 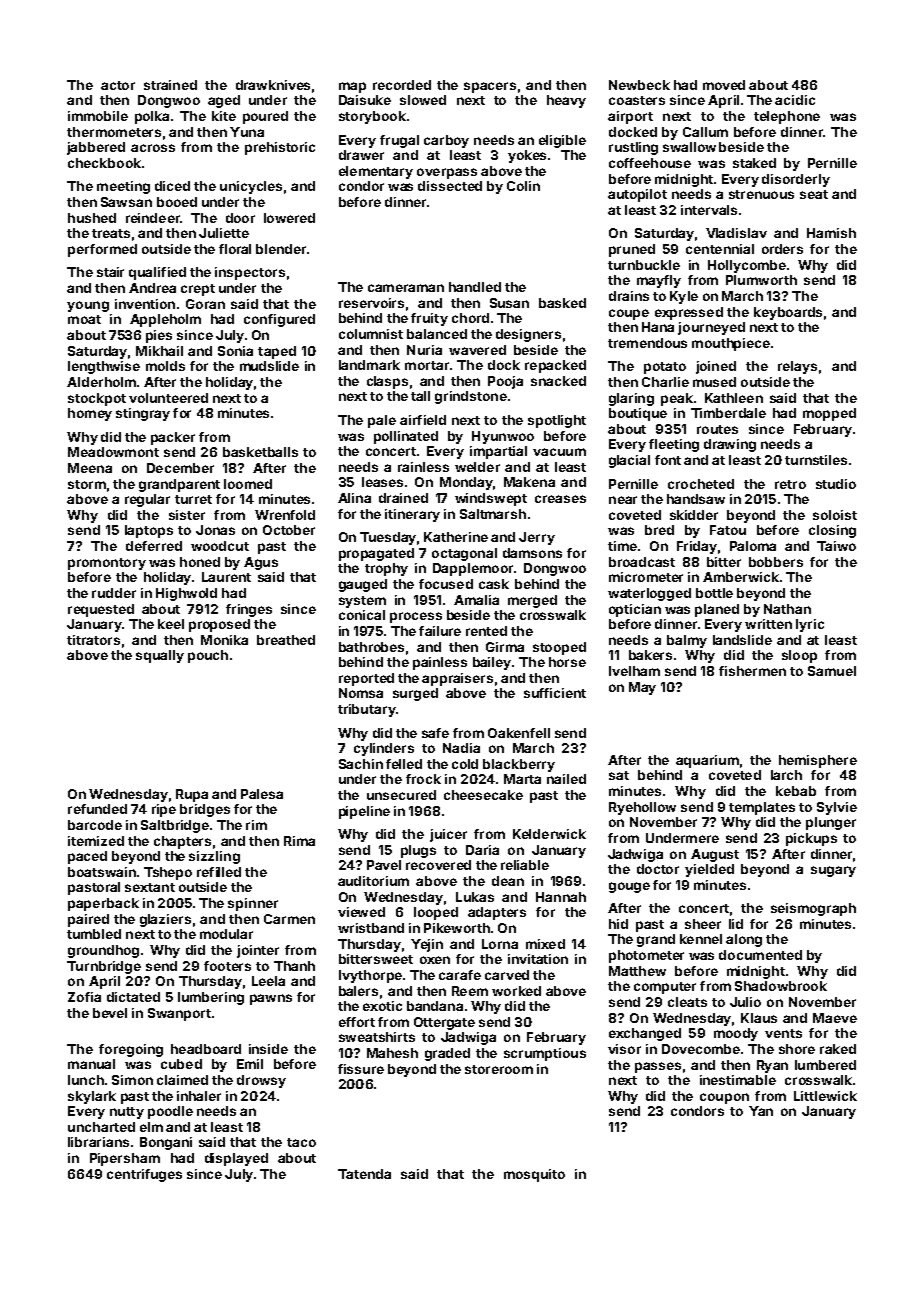 I want to click on centrifuges, so click(x=144, y=1175).
